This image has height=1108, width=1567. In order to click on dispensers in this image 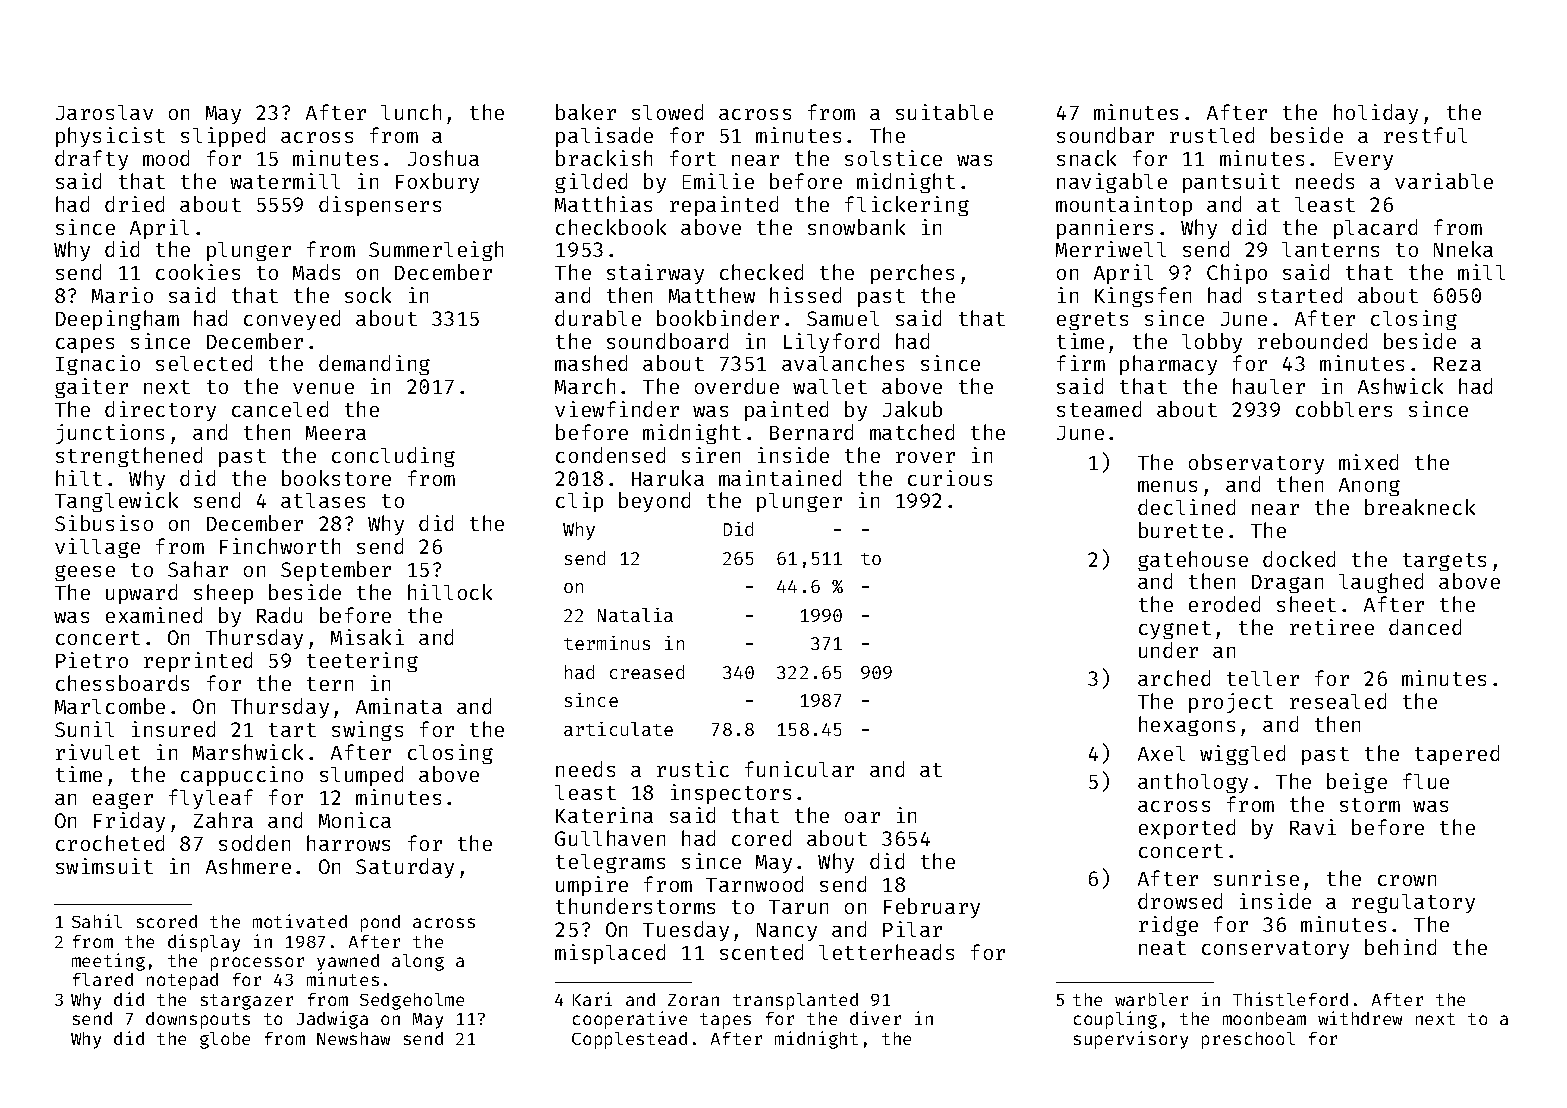, I will do `click(380, 206)`.
